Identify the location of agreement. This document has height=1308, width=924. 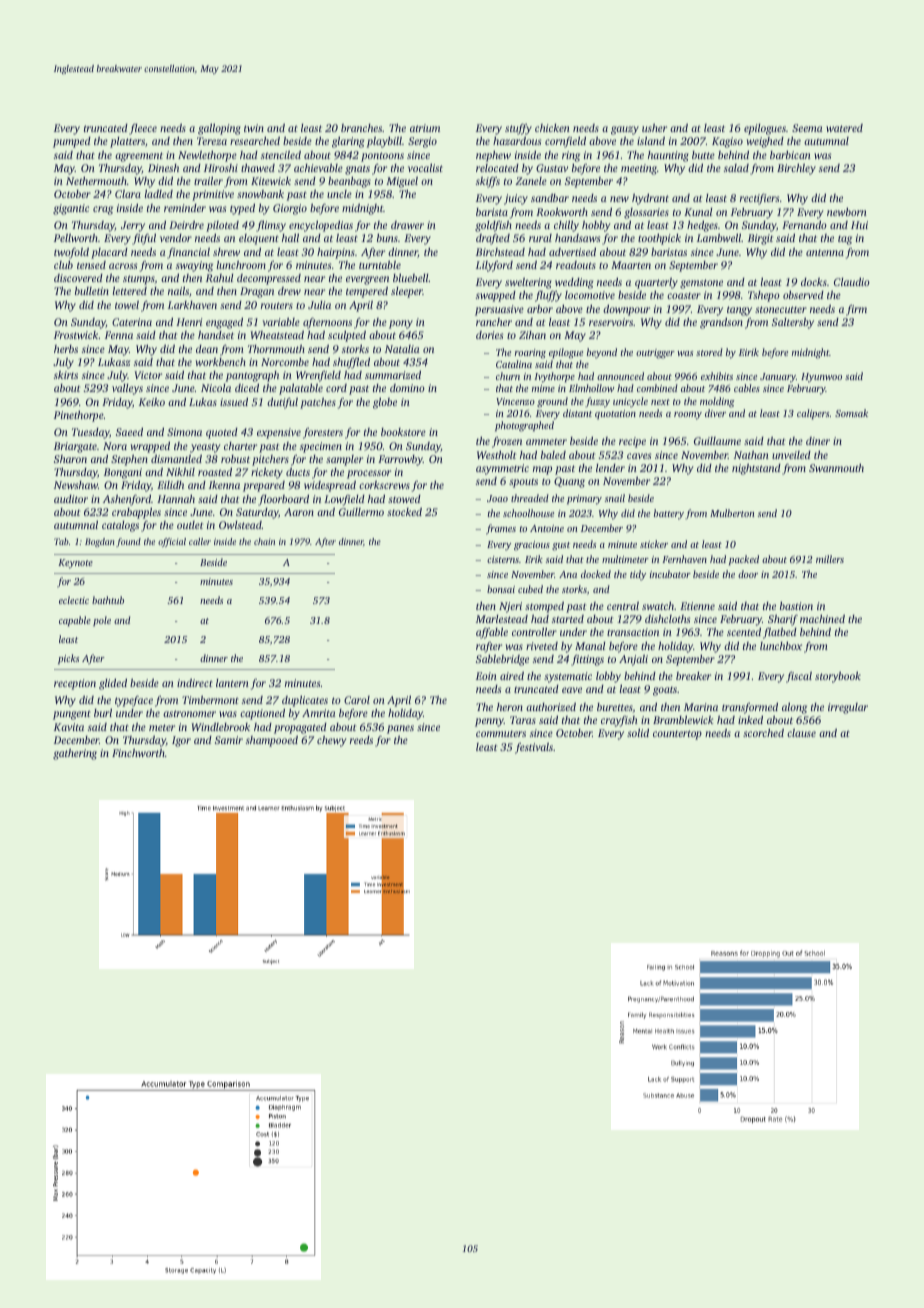
(139, 157).
